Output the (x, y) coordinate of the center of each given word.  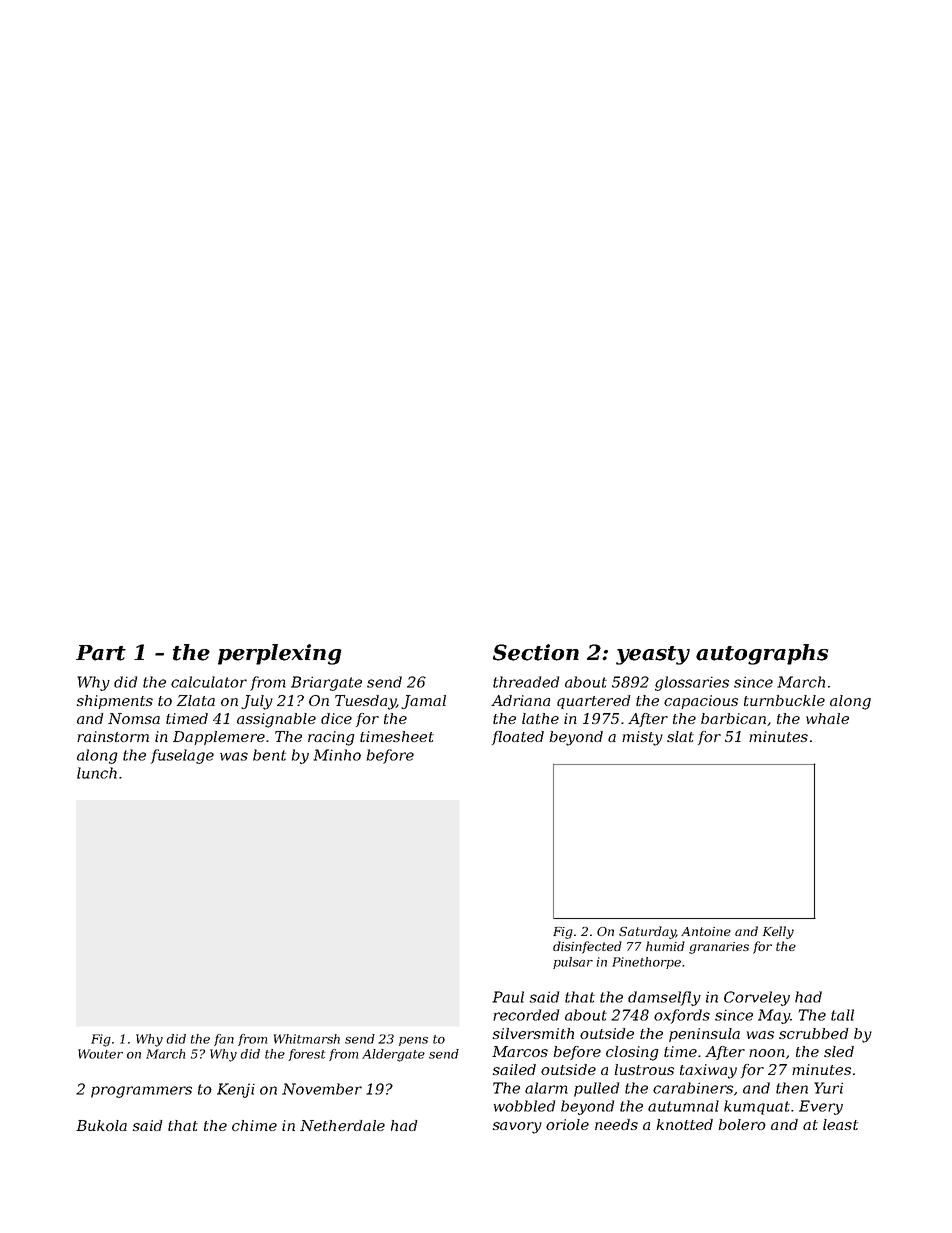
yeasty (653, 655)
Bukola (101, 1125)
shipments (115, 702)
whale (827, 718)
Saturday (647, 932)
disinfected (587, 947)
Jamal (423, 702)
